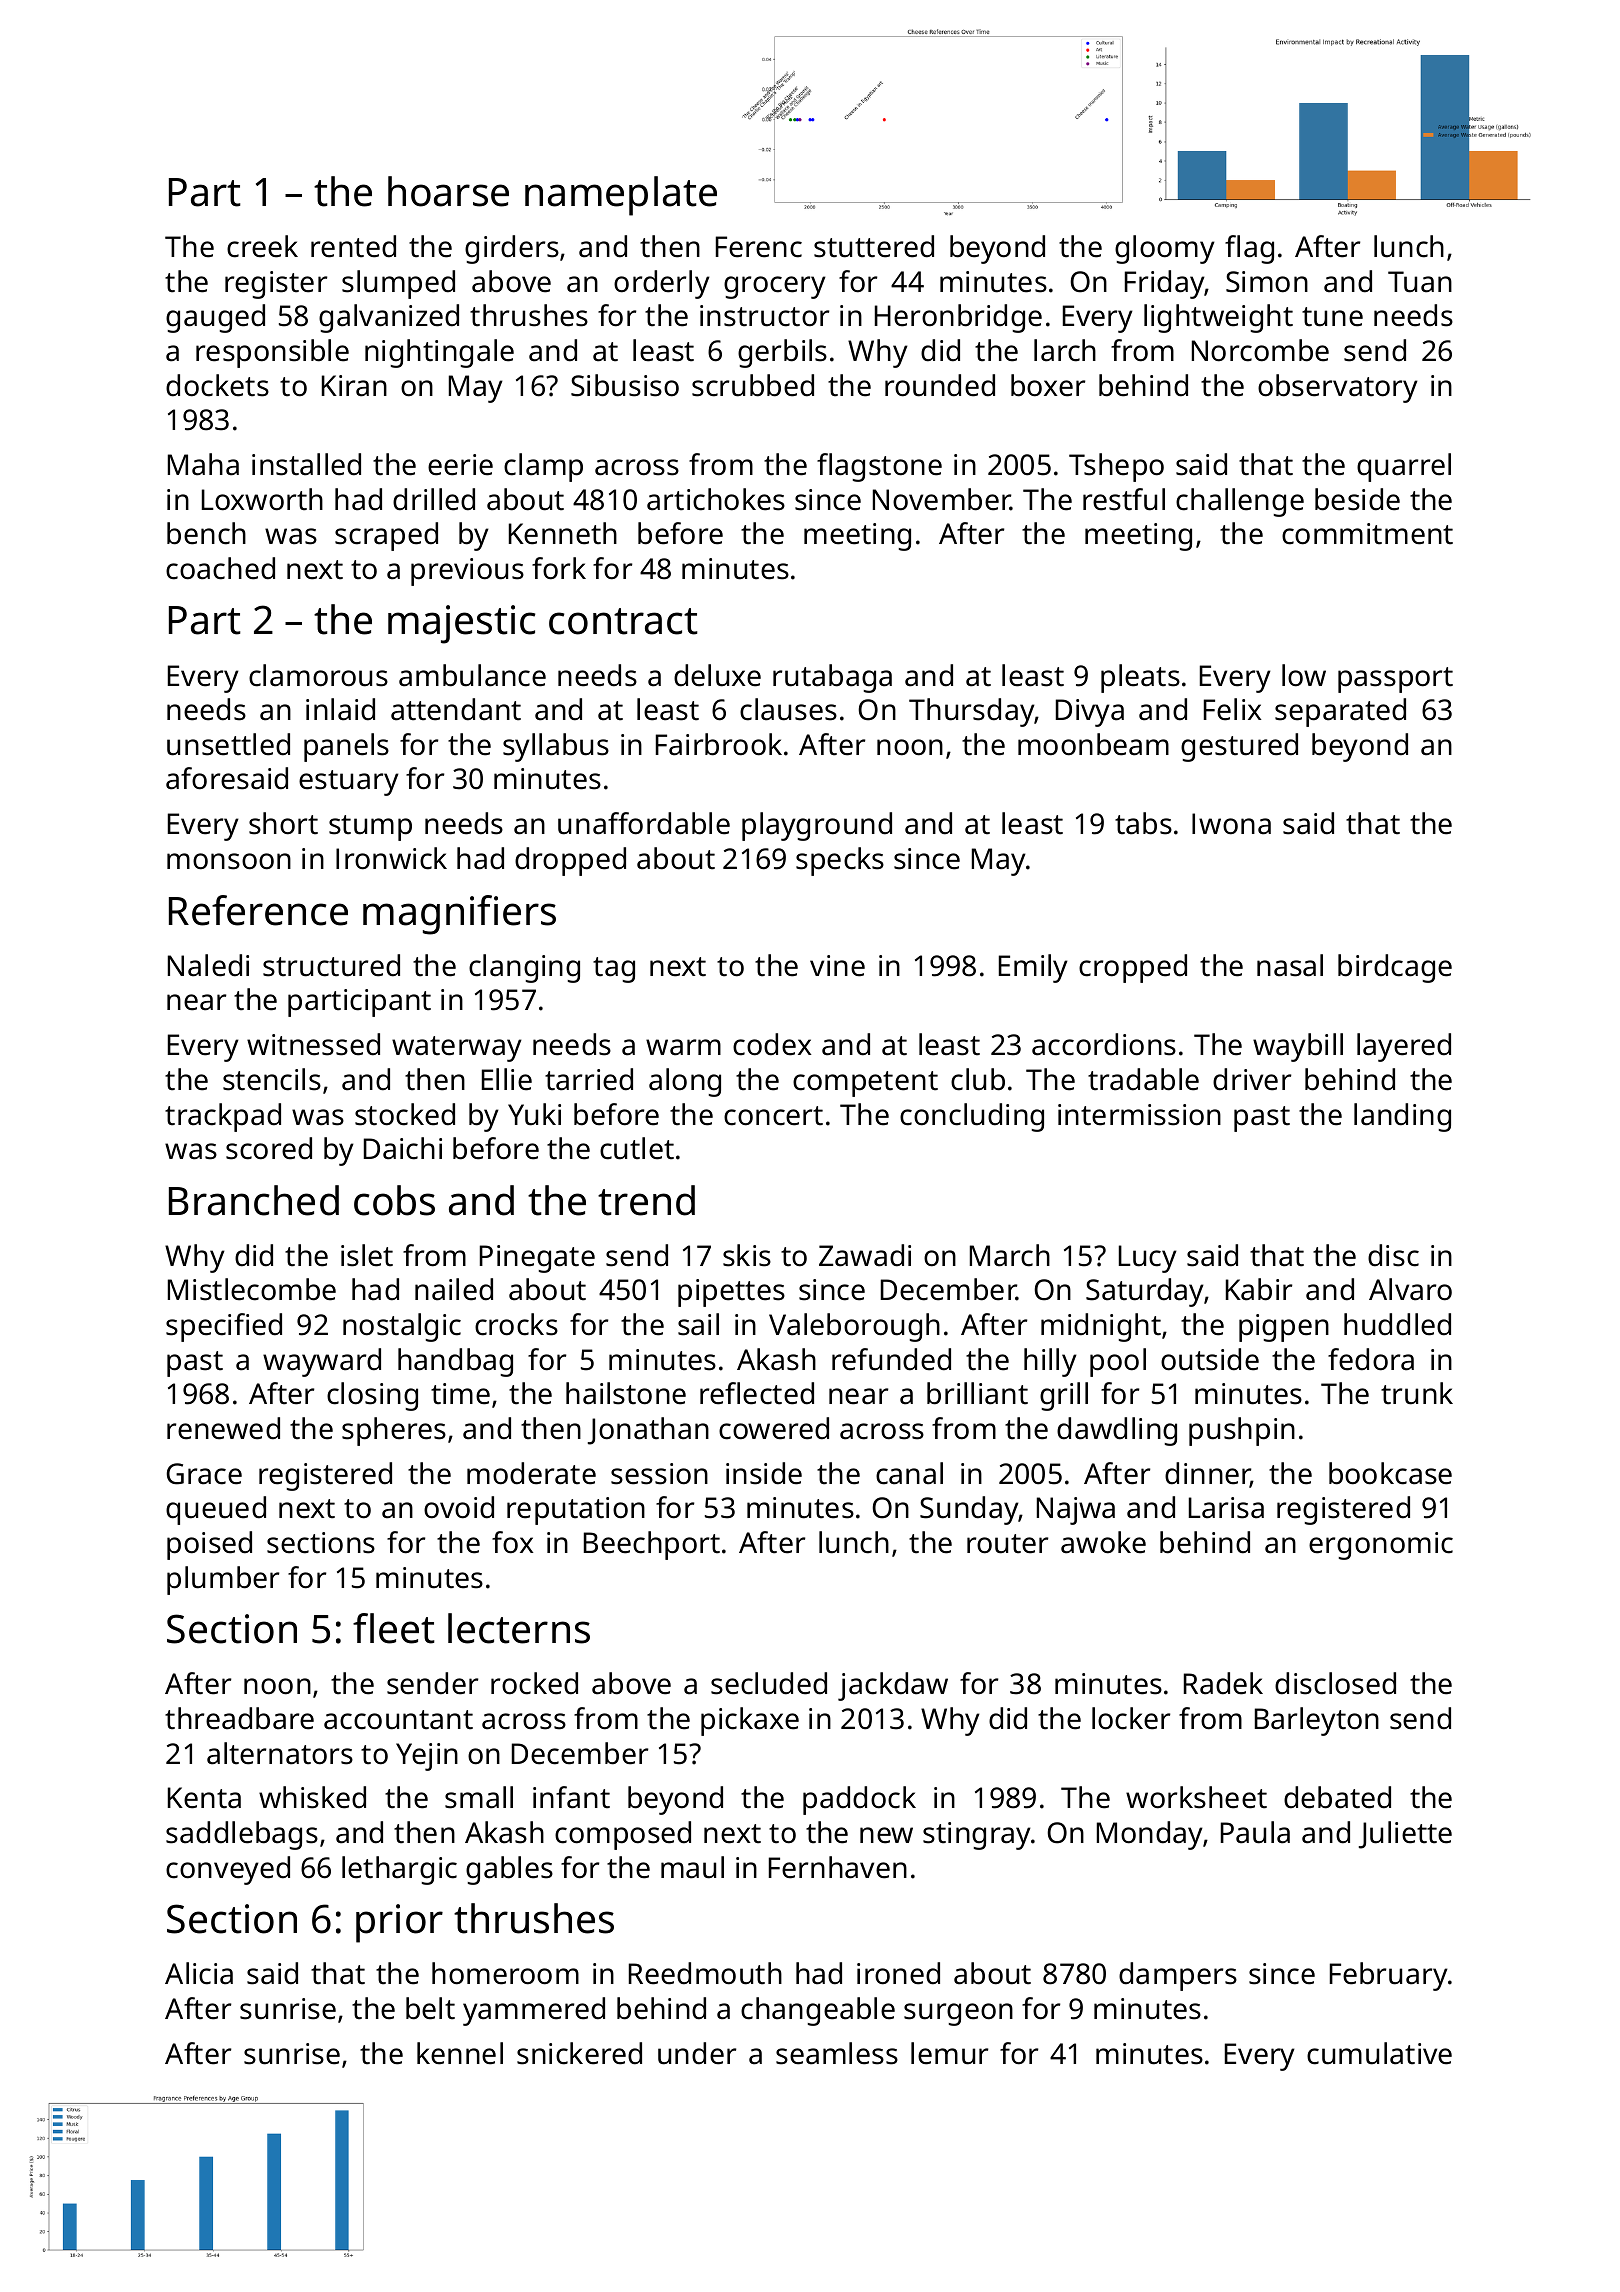 The image size is (1620, 2292). Describe the element at coordinates (874, 246) in the document. I see `stuttered` at that location.
